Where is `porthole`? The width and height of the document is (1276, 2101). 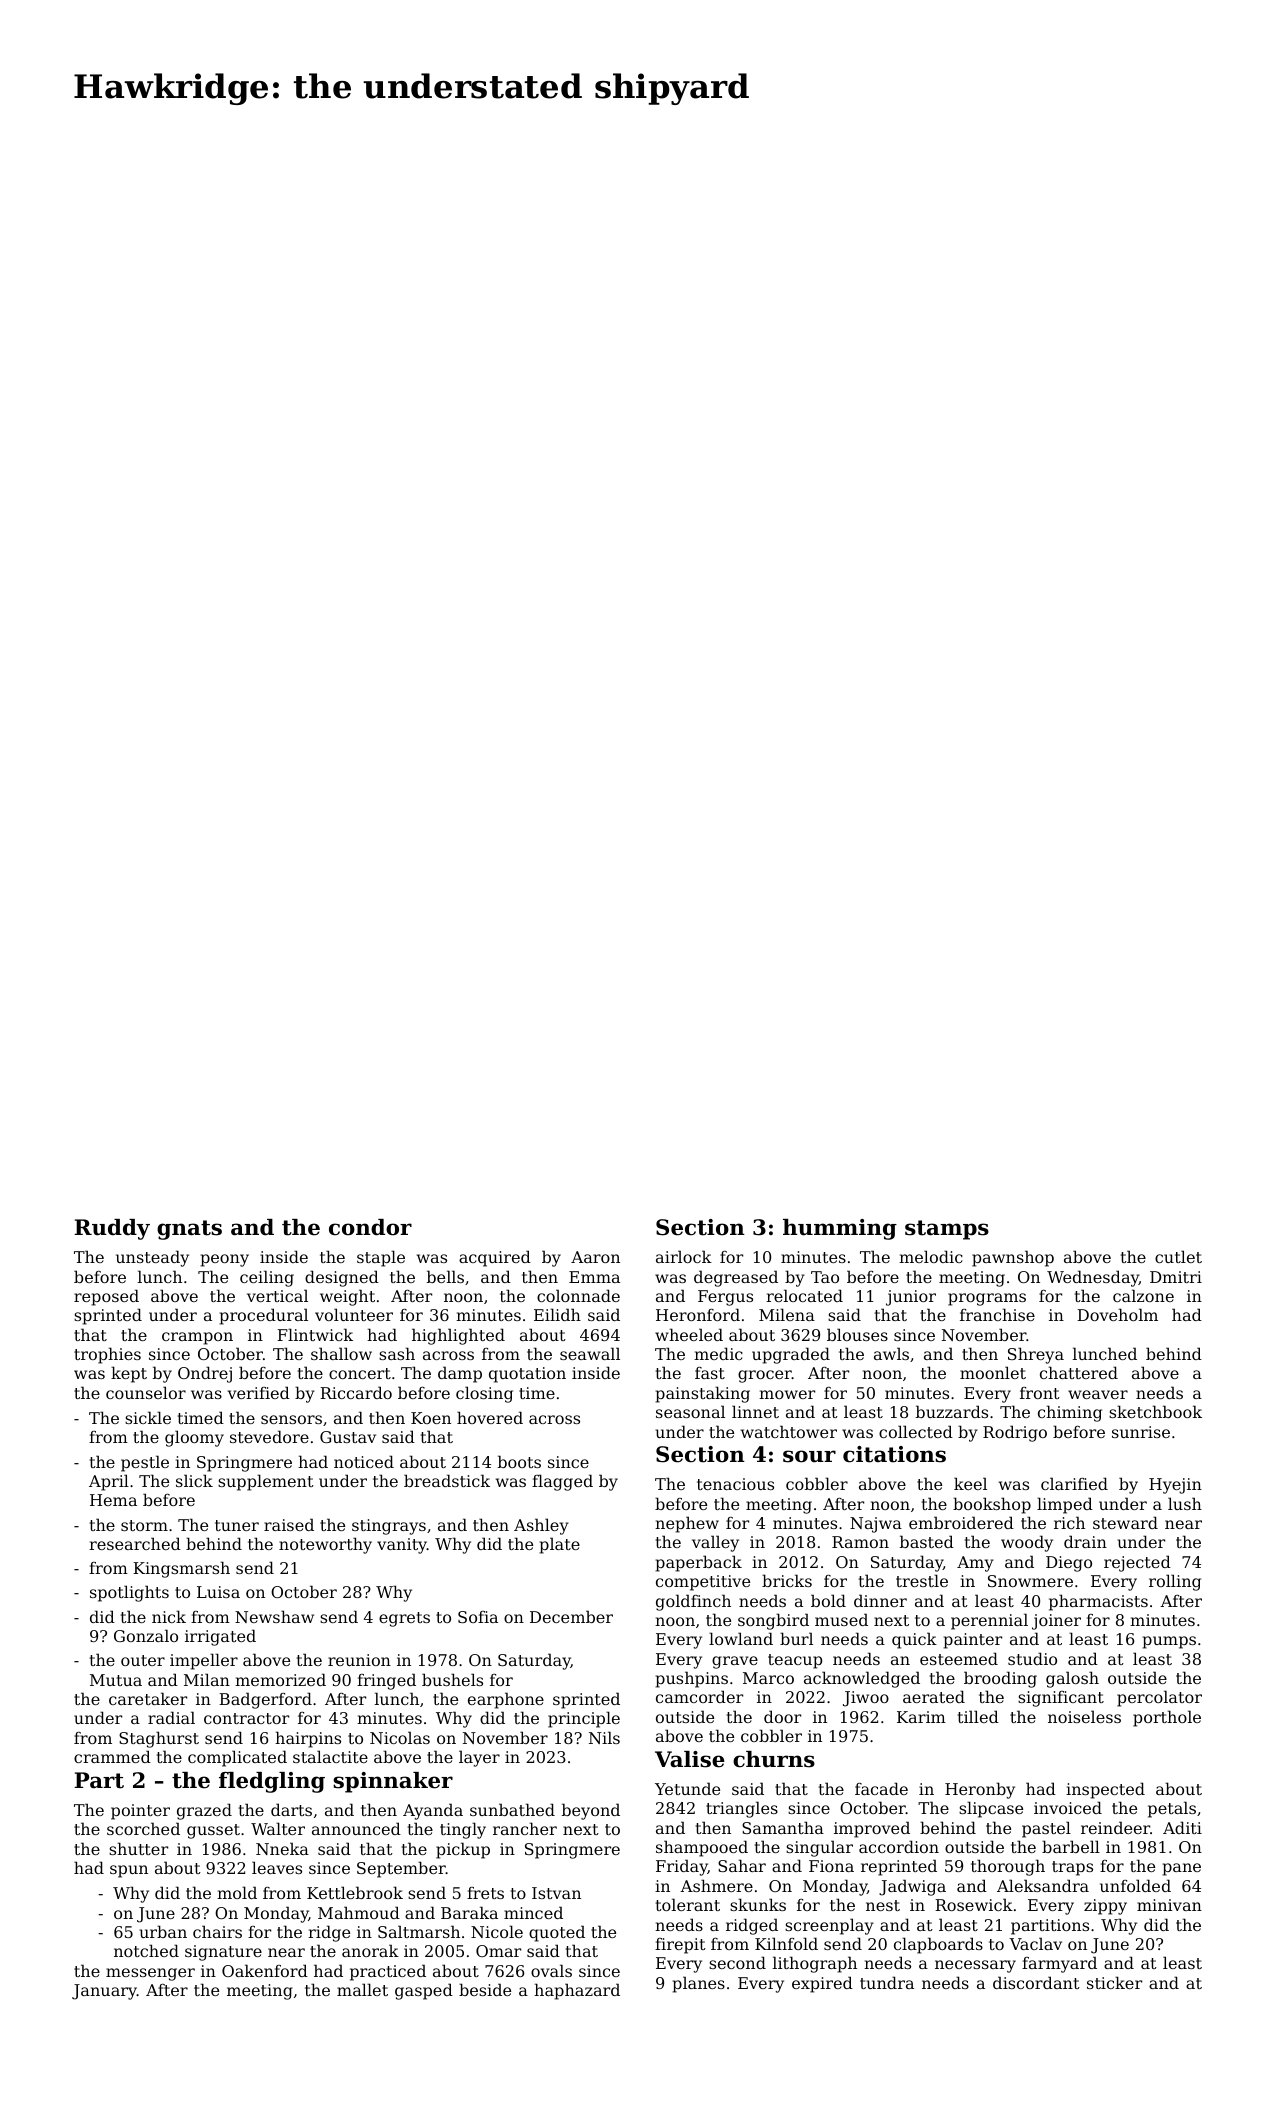 porthole is located at coordinates (1167, 1718).
